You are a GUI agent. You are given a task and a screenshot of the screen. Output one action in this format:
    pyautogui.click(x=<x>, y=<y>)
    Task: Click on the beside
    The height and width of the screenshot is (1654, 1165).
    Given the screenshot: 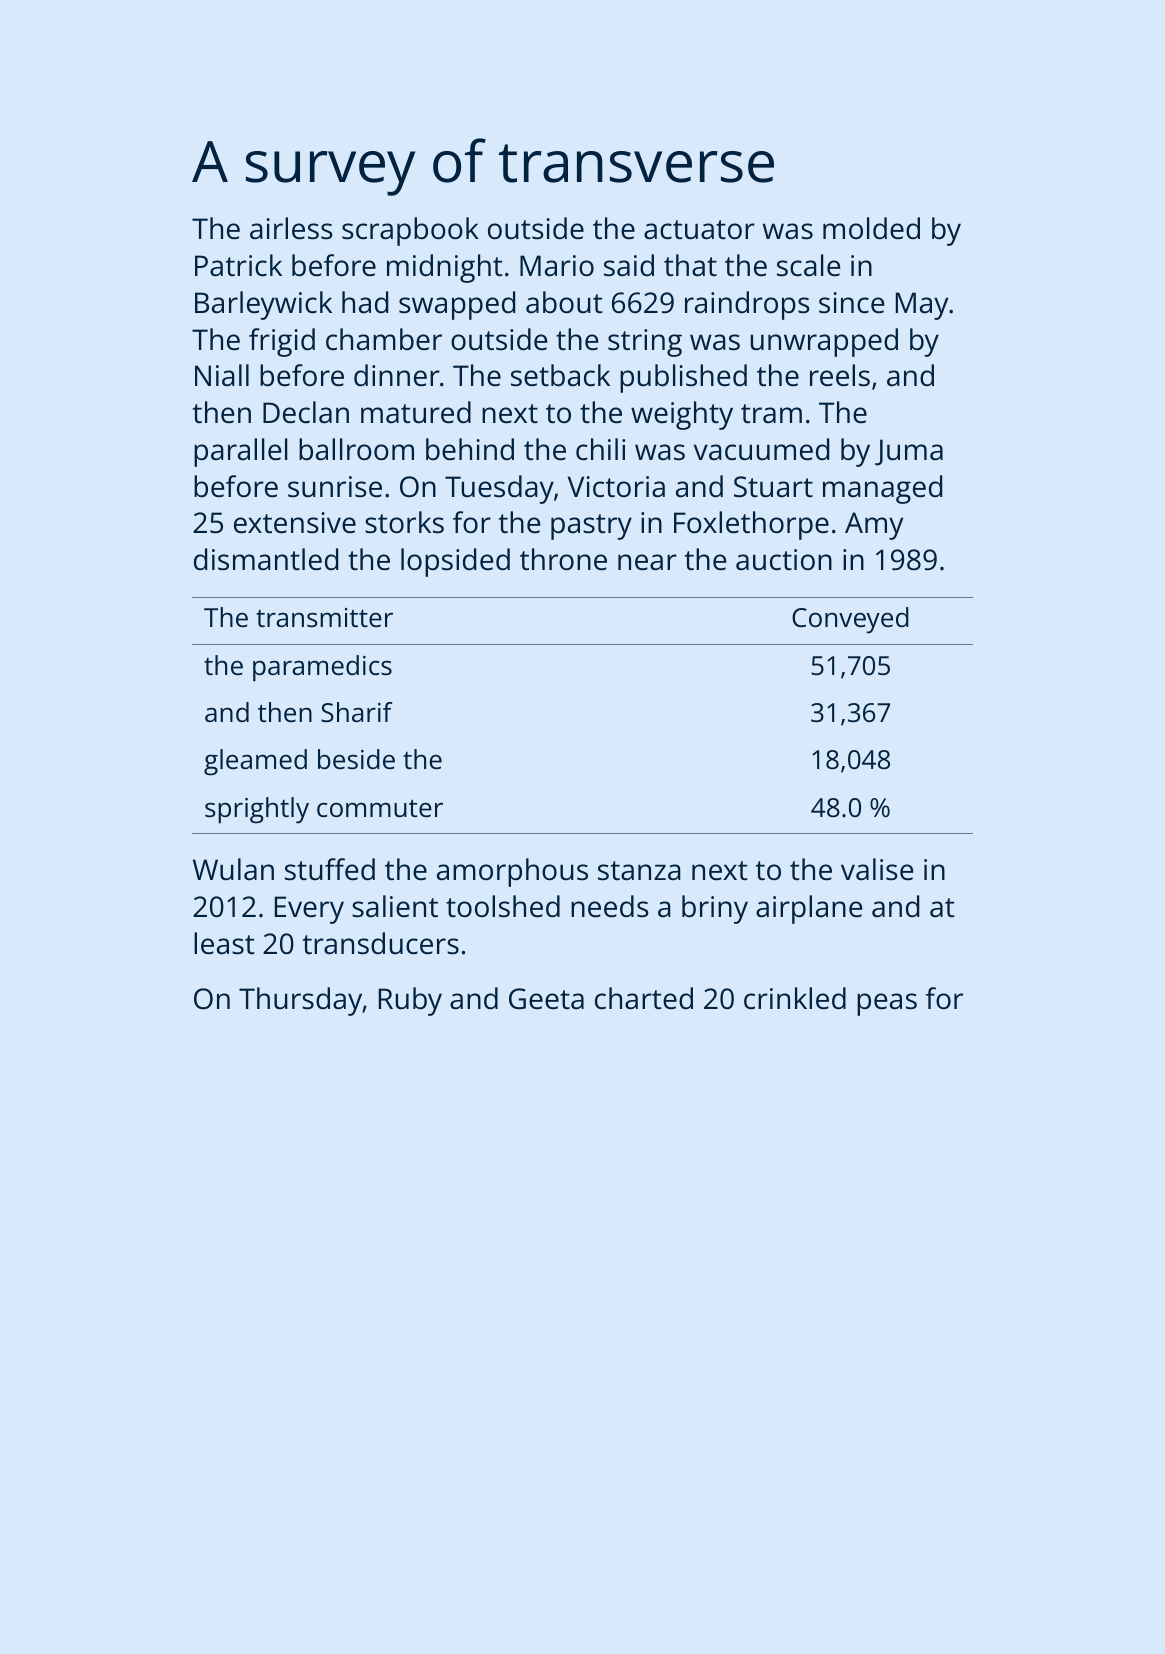 What is the action you would take?
    pyautogui.click(x=356, y=759)
